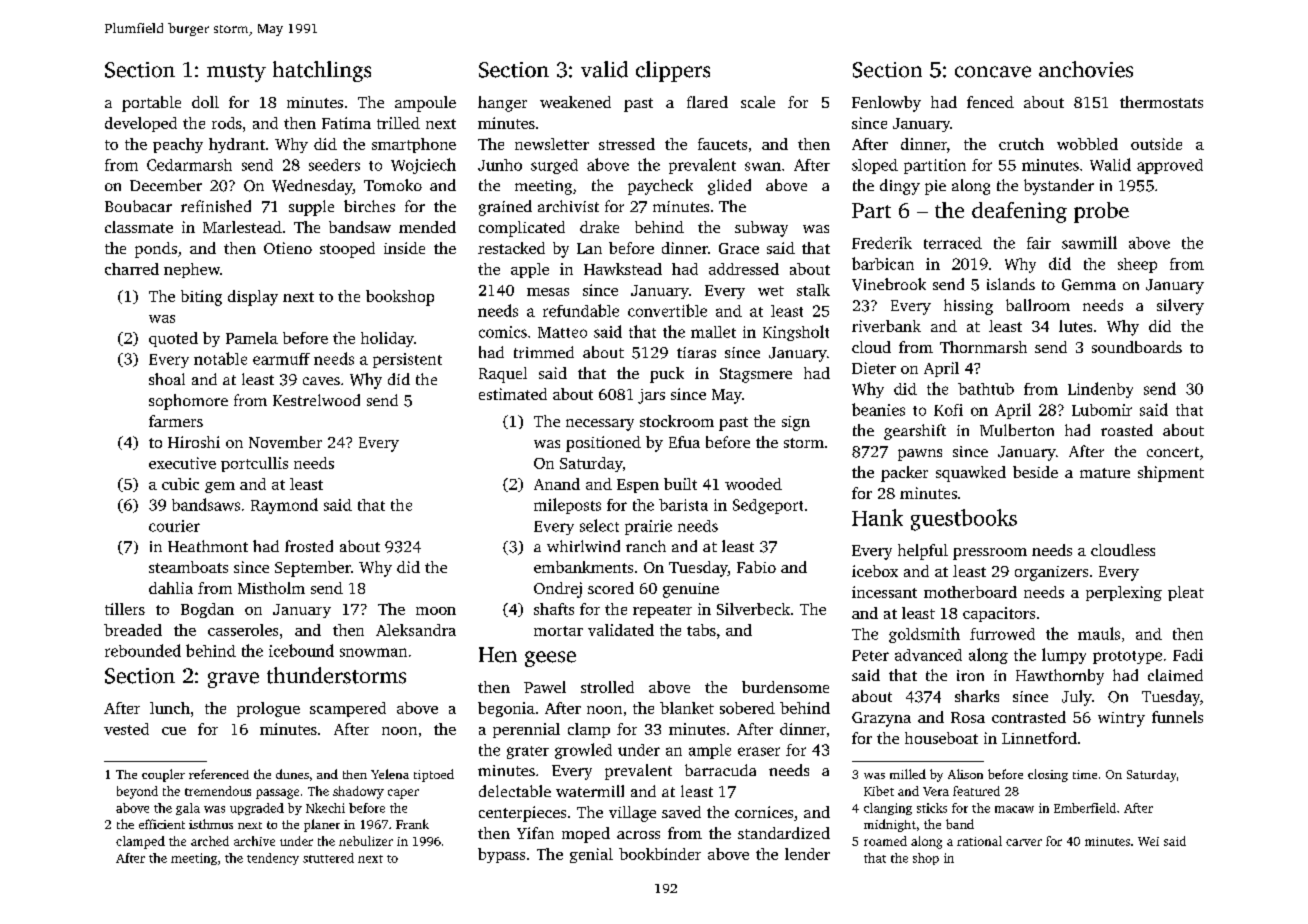 The width and height of the screenshot is (1308, 924). Describe the element at coordinates (1051, 573) in the screenshot. I see `organizers` at that location.
